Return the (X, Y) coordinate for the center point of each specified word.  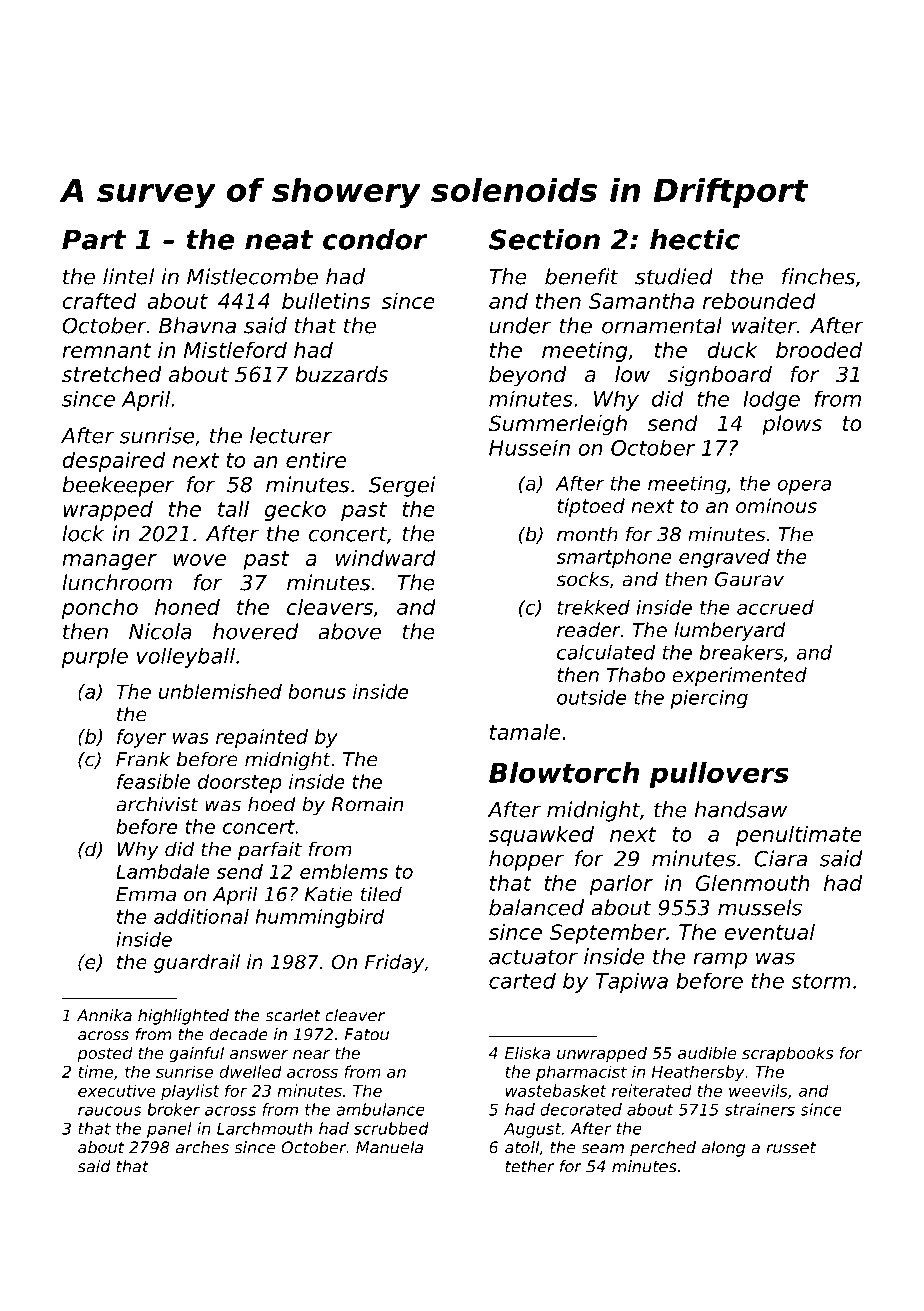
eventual (769, 932)
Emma (146, 894)
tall (233, 509)
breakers (741, 652)
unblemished (220, 691)
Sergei (402, 486)
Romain (367, 804)
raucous (109, 1111)
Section (544, 239)
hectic (695, 239)
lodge (771, 400)
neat (279, 240)
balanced (536, 907)
